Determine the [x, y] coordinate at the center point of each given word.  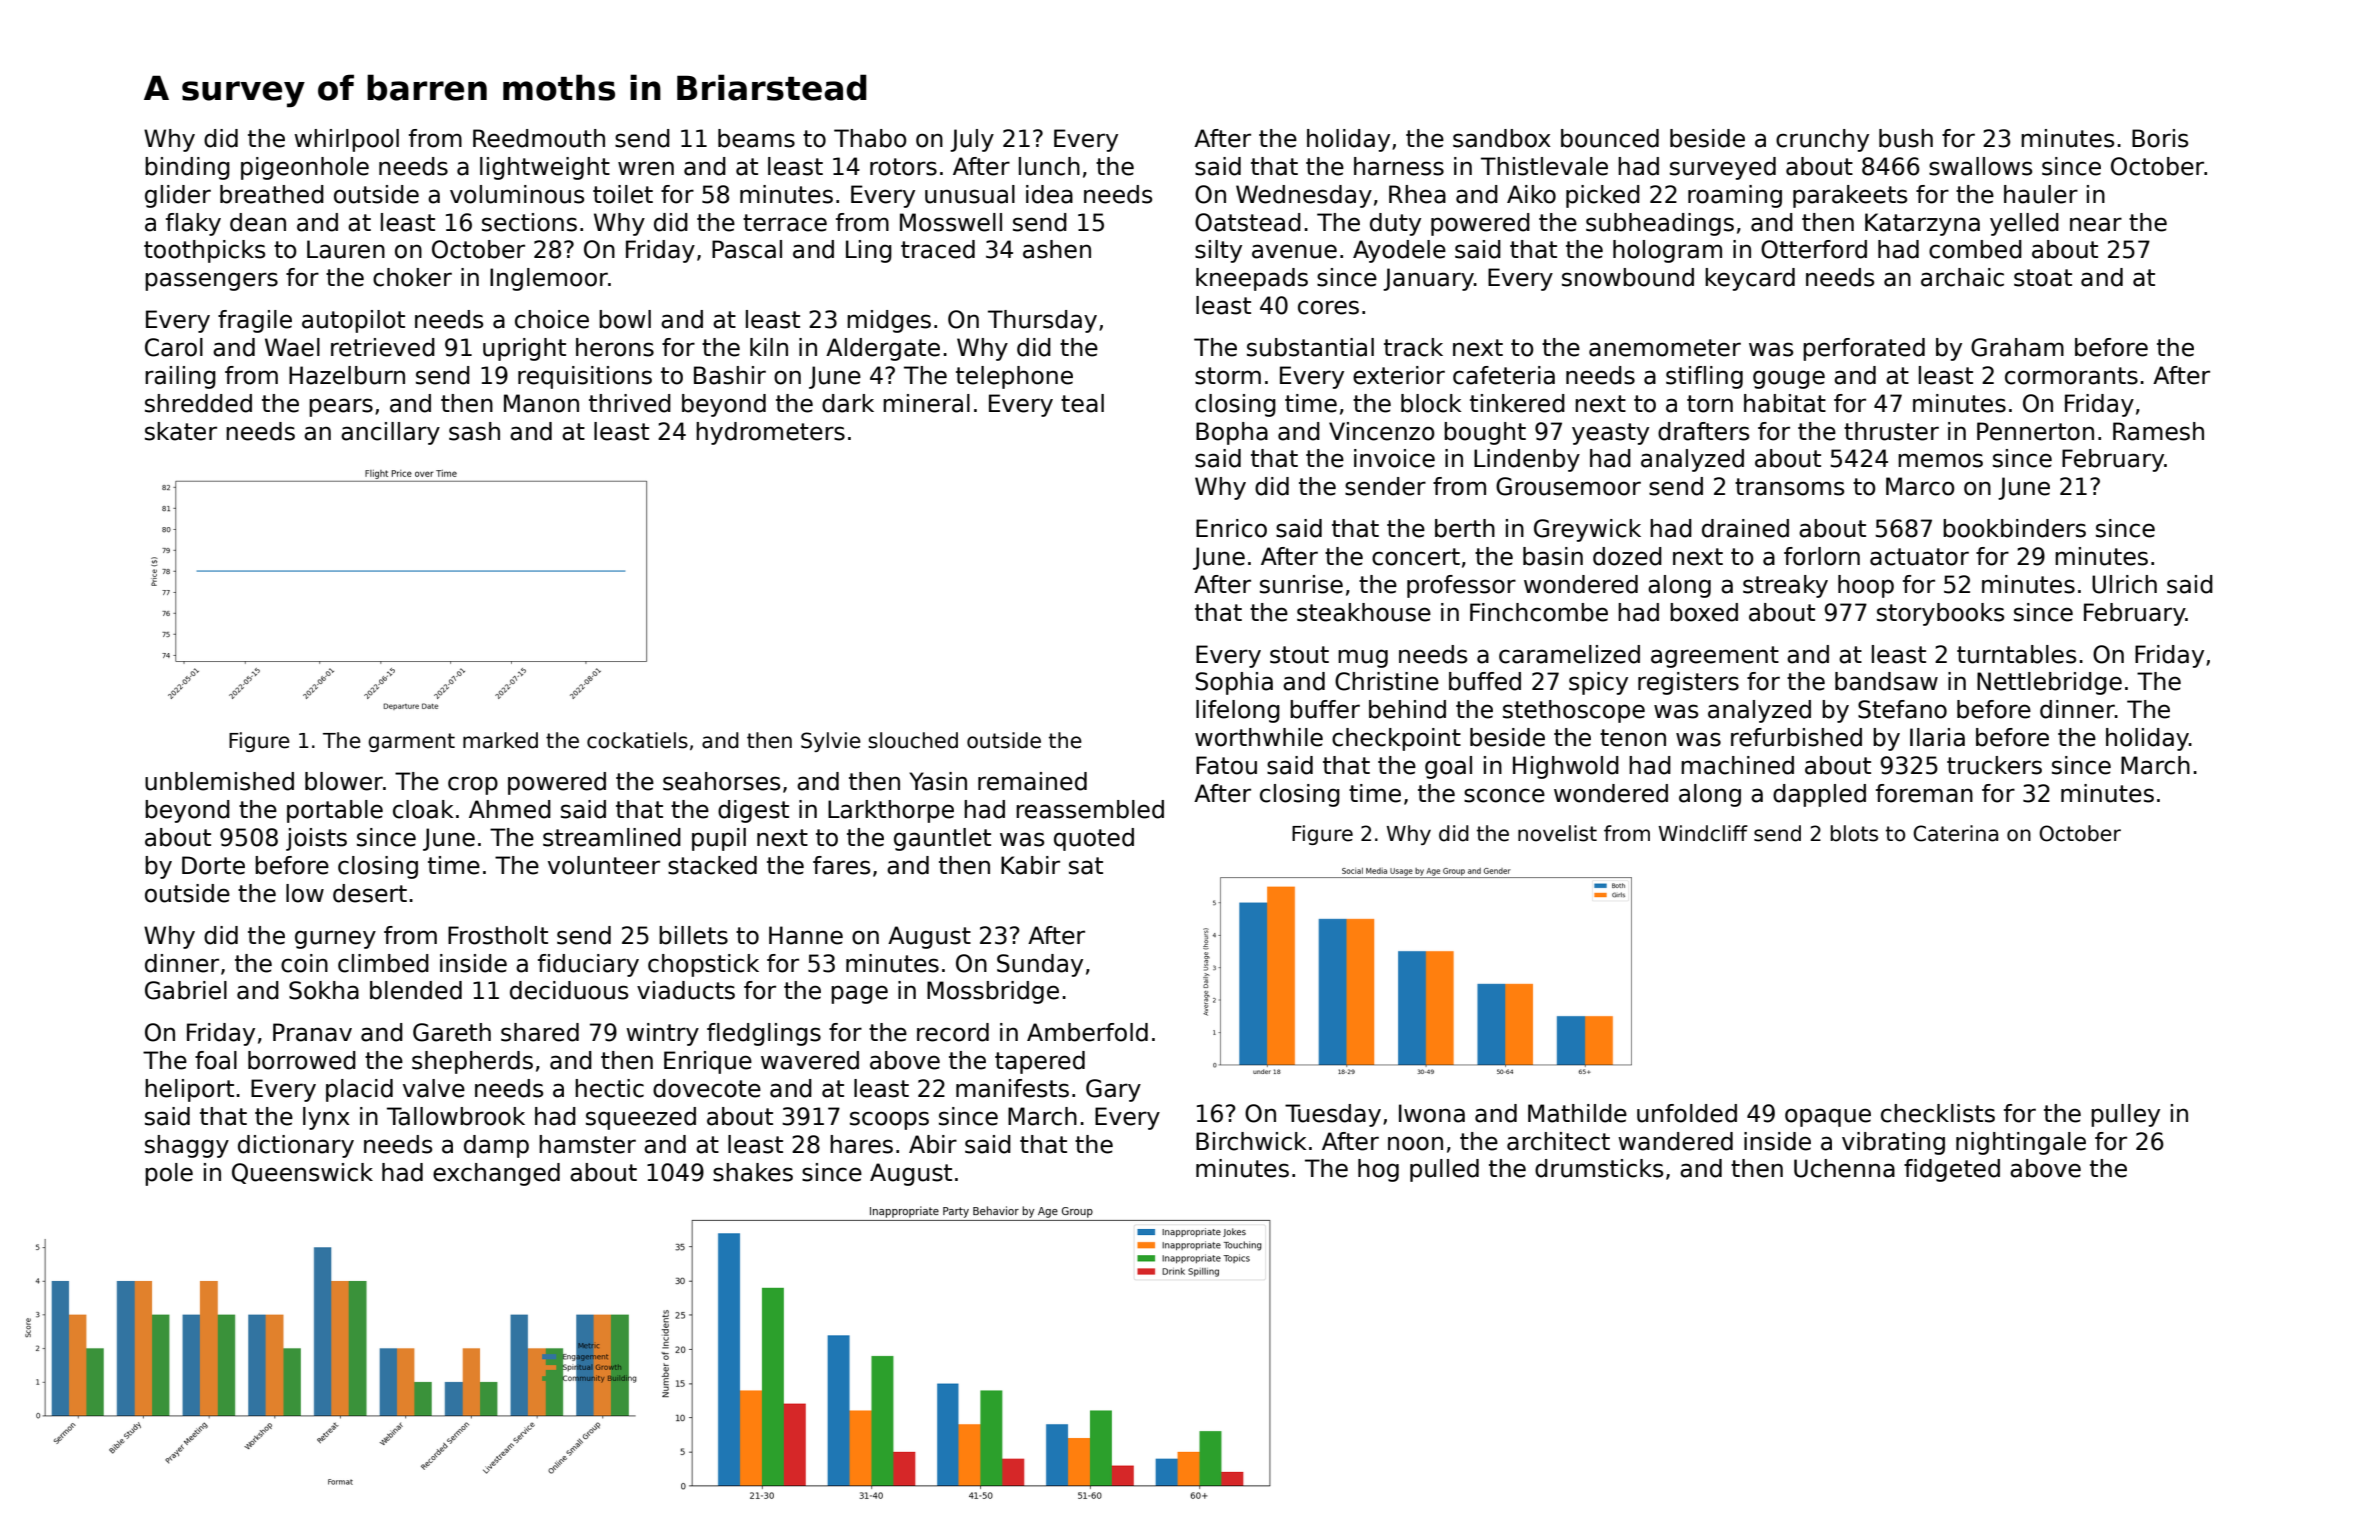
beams [756, 138]
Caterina [1955, 833]
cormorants [2071, 376]
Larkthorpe [891, 811]
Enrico [1231, 528]
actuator [1919, 557]
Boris [2160, 138]
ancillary [390, 433]
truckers [1994, 765]
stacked [712, 865]
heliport [189, 1090]
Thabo [870, 138]
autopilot [353, 321]
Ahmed [510, 809]
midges [889, 321]
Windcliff [1703, 833]
